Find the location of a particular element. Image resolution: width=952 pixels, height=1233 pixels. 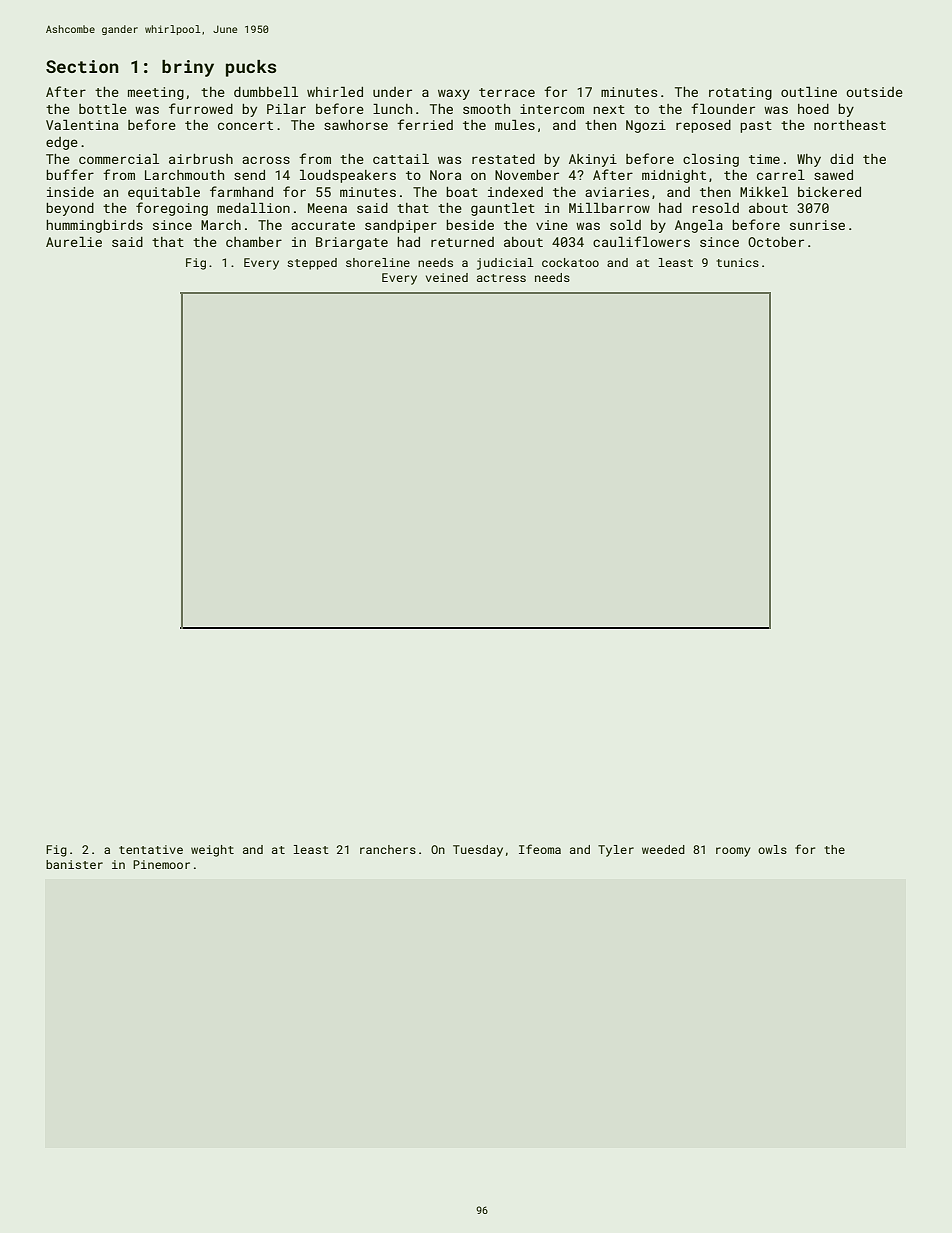

banister is located at coordinates (74, 864).
